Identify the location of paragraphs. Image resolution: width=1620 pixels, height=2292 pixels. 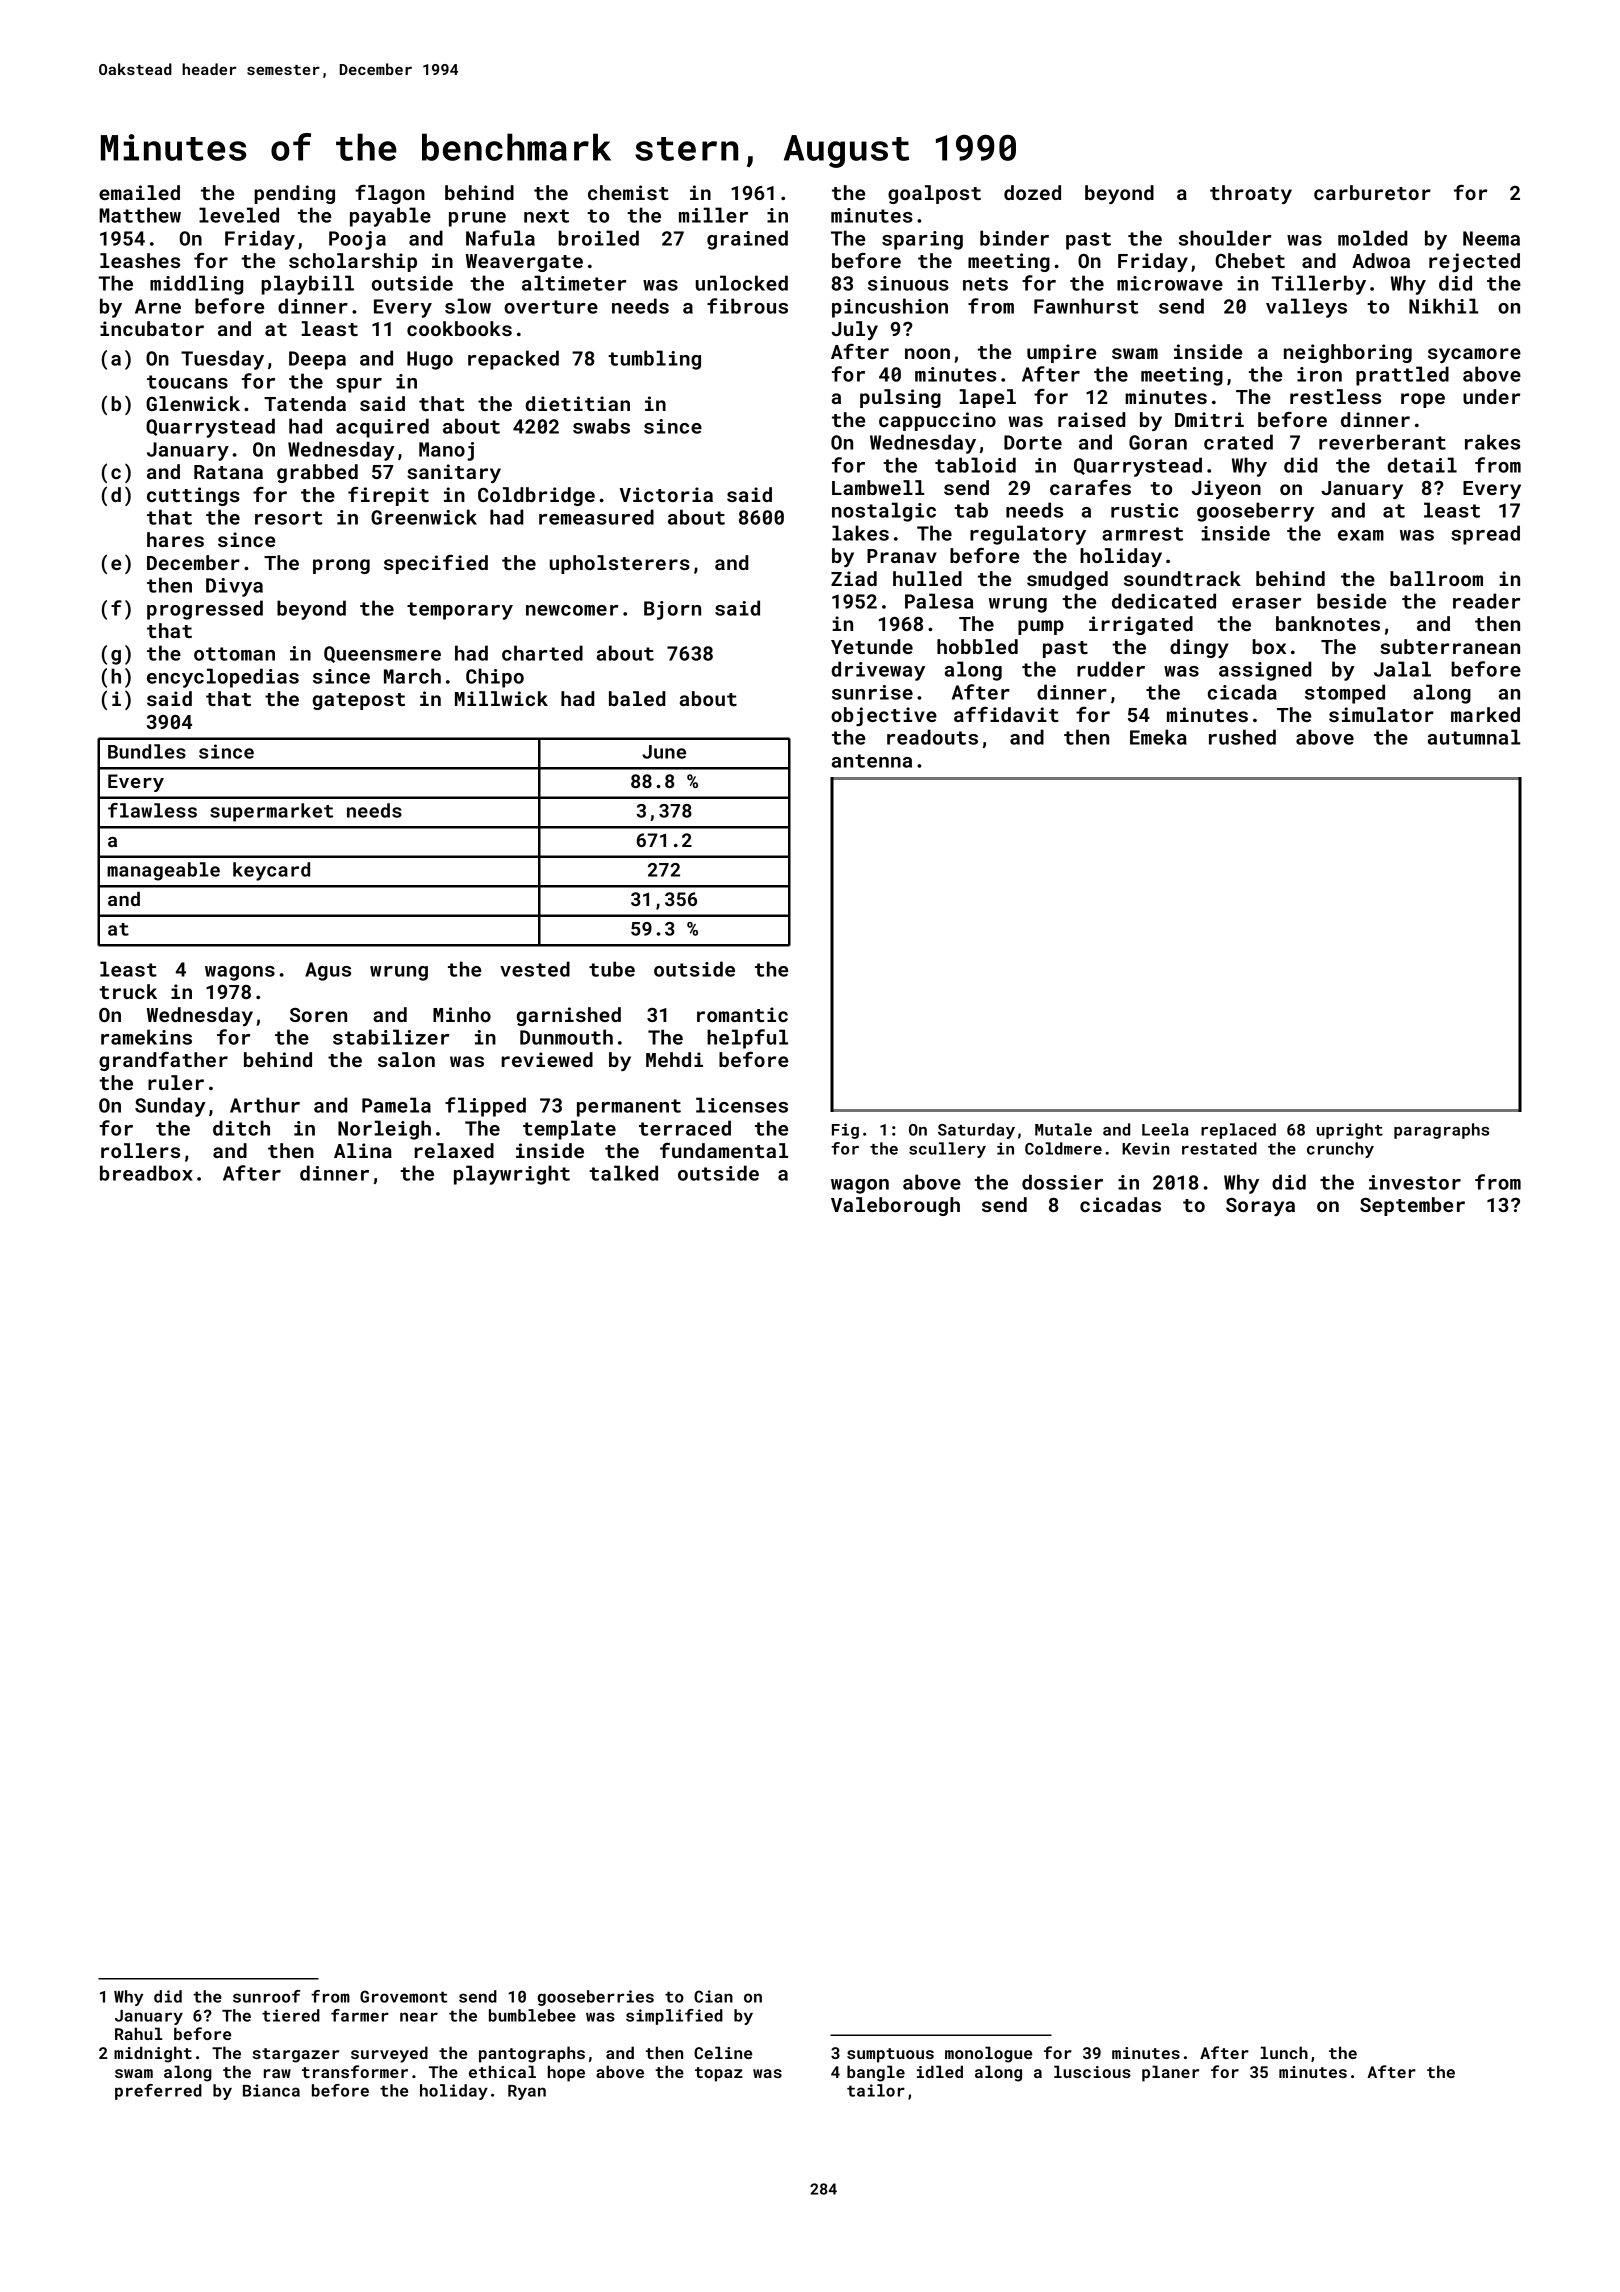
(1441, 1131).
